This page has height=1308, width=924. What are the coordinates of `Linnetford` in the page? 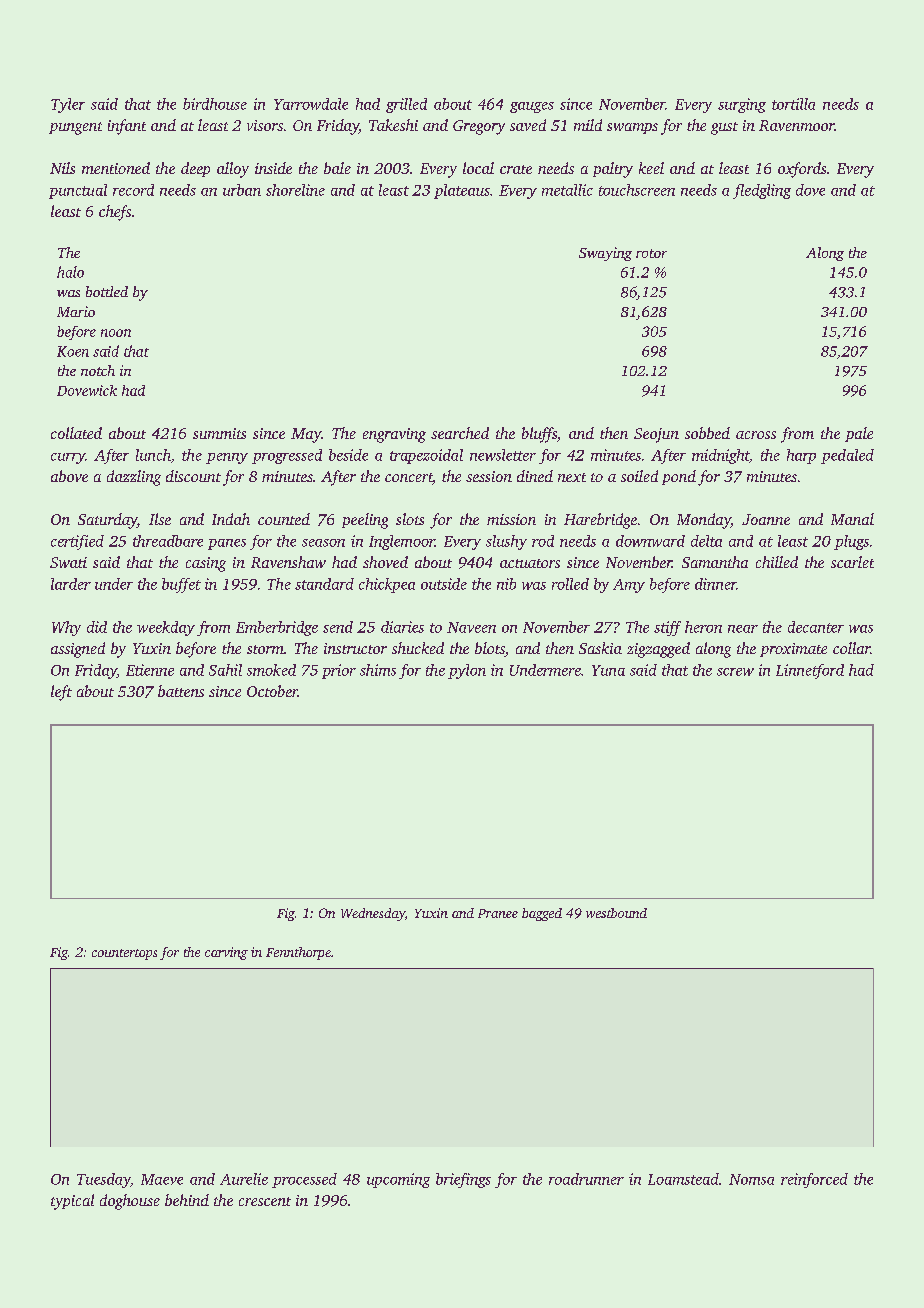 It's located at (810, 671).
